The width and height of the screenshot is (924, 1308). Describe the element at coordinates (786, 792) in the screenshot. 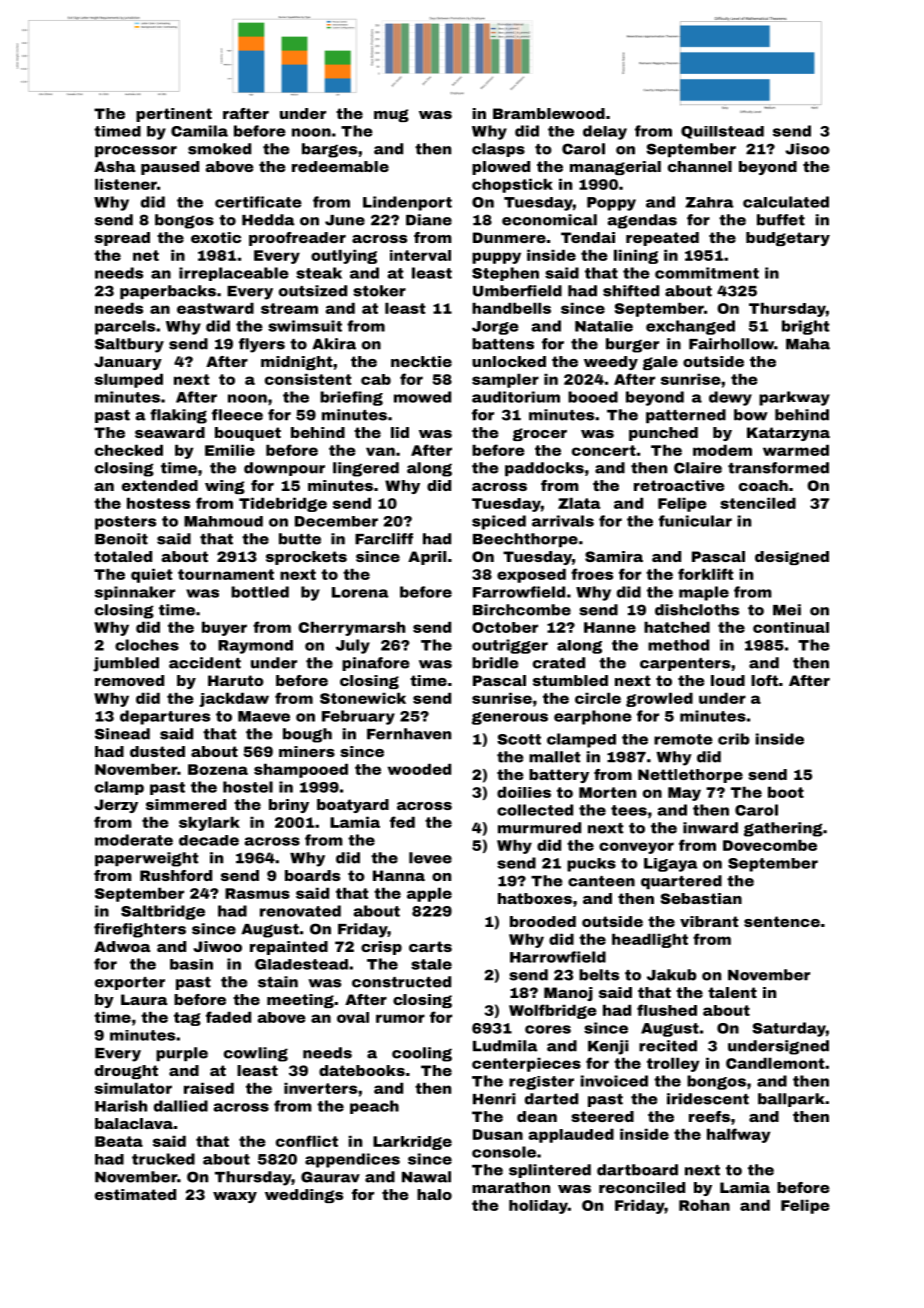

I see `boot` at that location.
